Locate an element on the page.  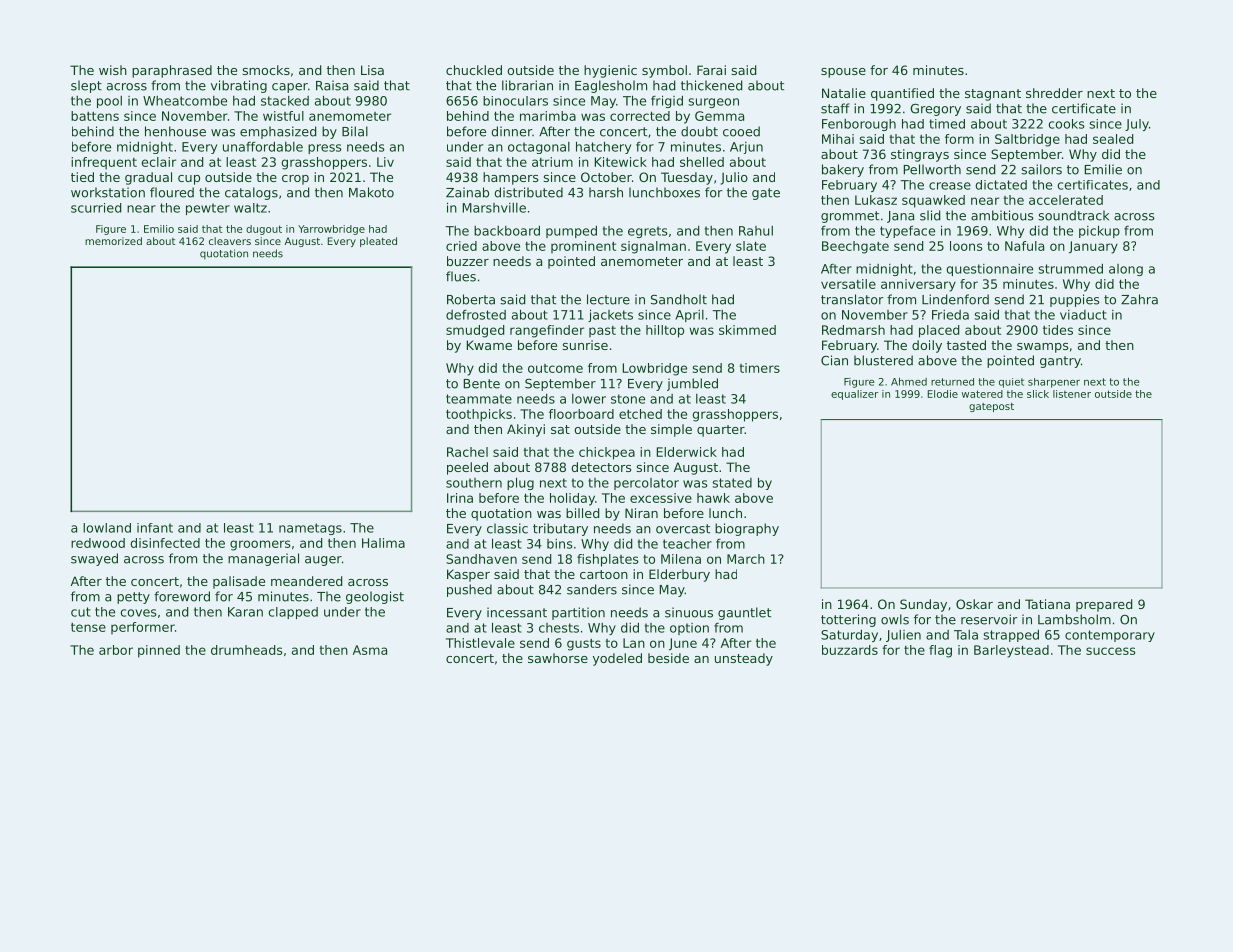
Rachel is located at coordinates (467, 452).
